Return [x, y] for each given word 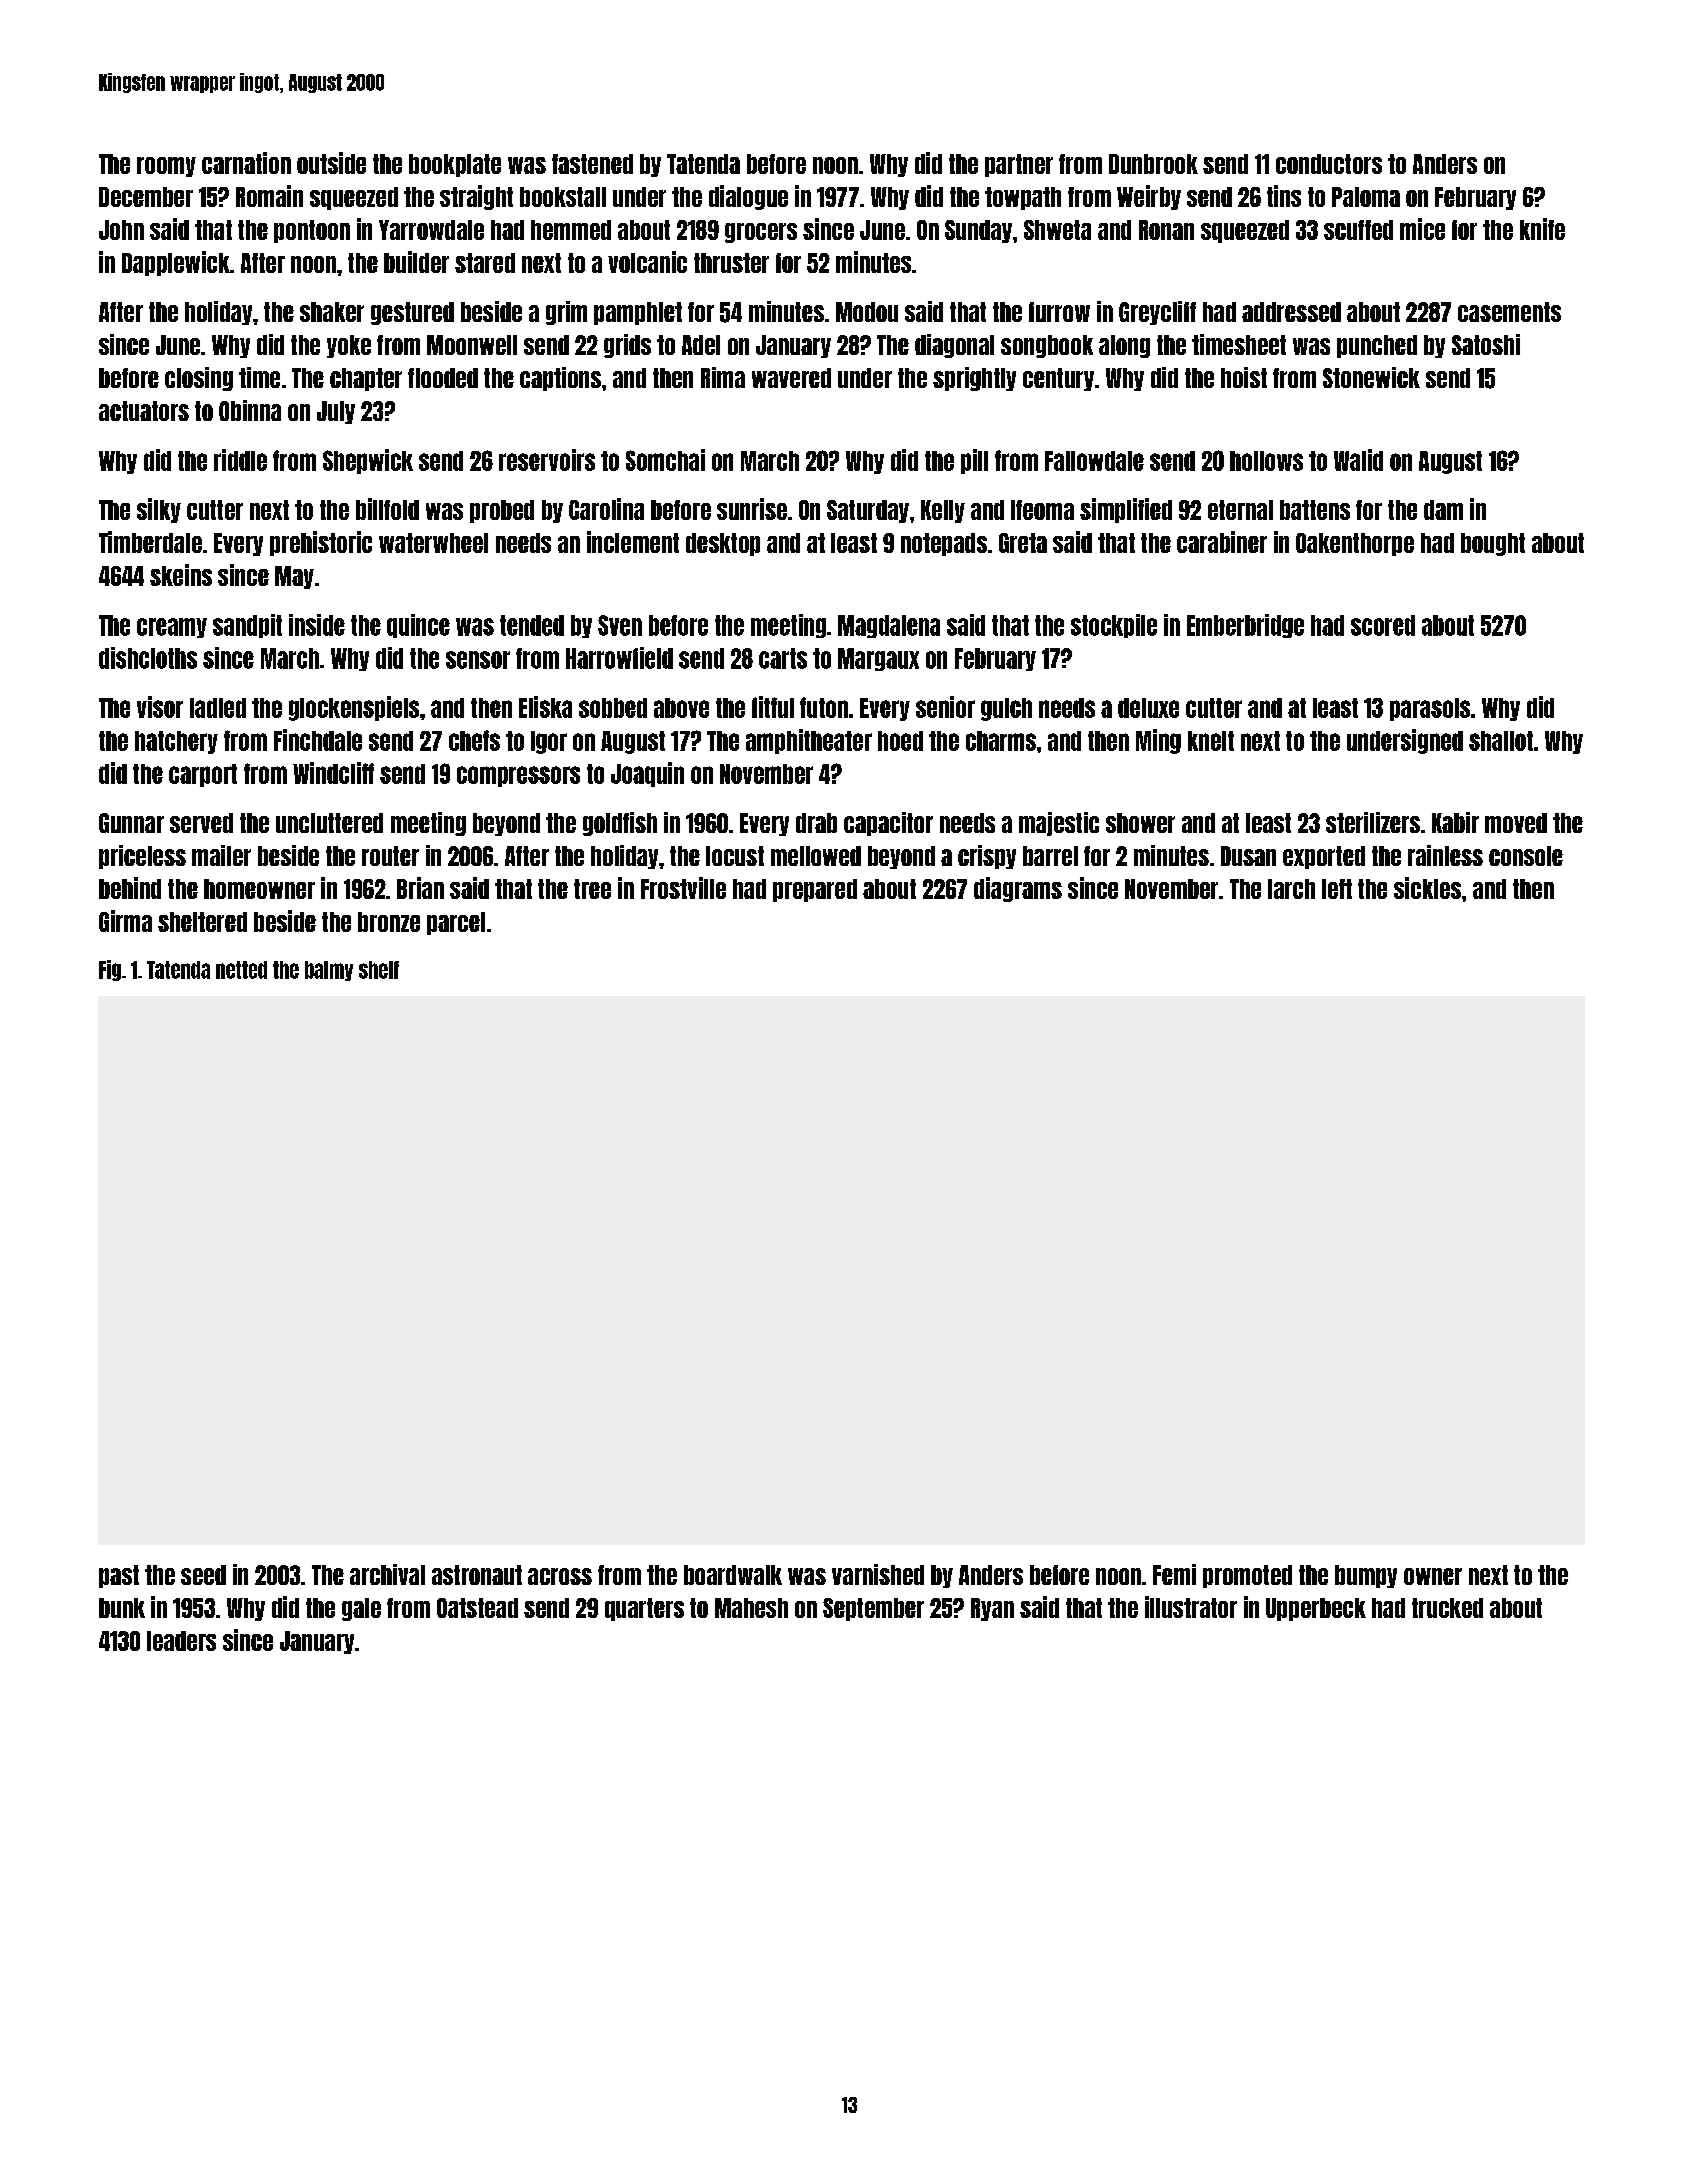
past [119, 1576]
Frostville [683, 888]
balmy [329, 971]
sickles [1427, 888]
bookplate [455, 165]
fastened [592, 164]
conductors [1329, 164]
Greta [1023, 543]
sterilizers [1373, 822]
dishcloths [148, 658]
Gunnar [131, 823]
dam [1443, 510]
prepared [815, 890]
